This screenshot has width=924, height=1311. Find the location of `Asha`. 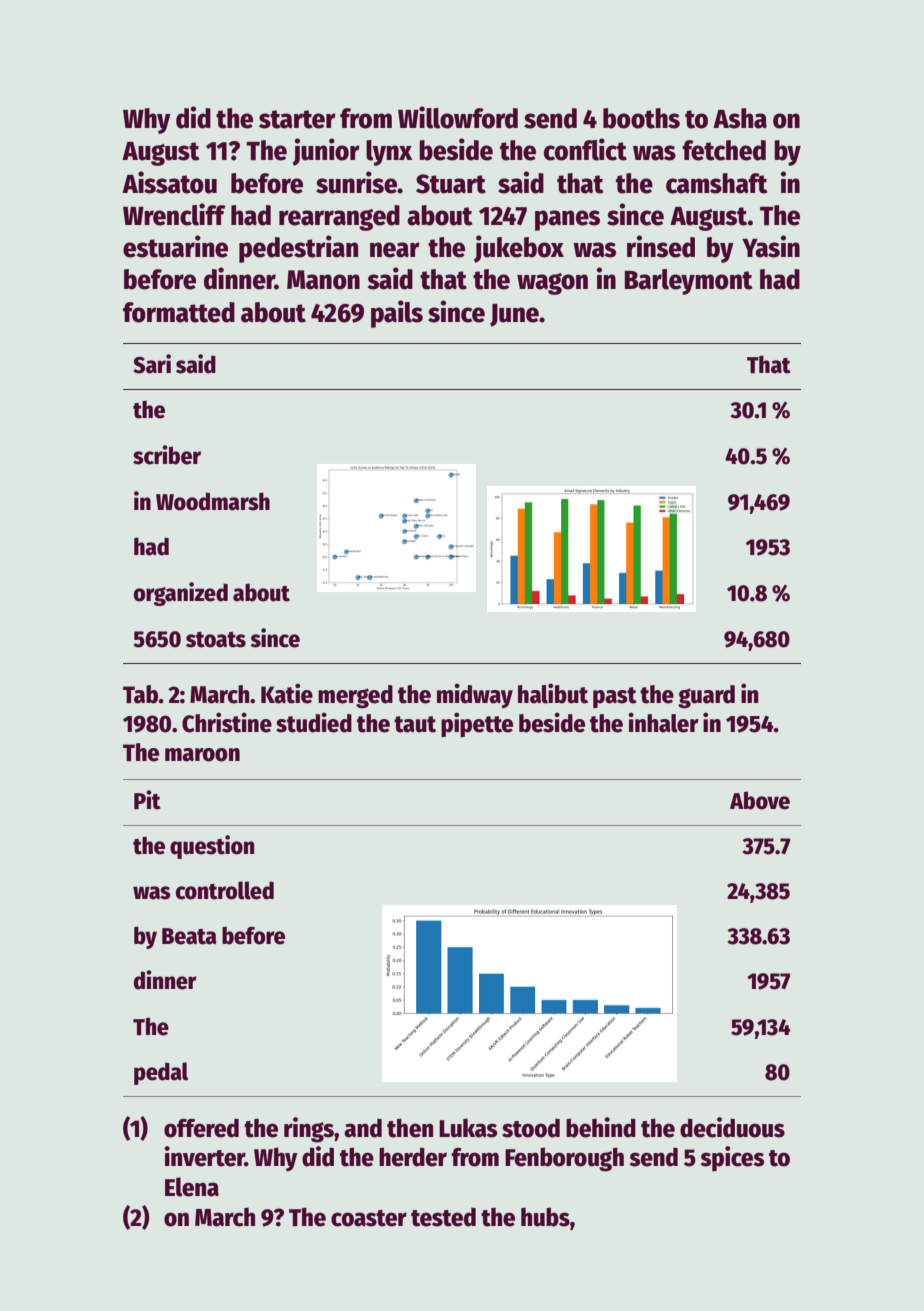

Asha is located at coordinates (740, 118).
